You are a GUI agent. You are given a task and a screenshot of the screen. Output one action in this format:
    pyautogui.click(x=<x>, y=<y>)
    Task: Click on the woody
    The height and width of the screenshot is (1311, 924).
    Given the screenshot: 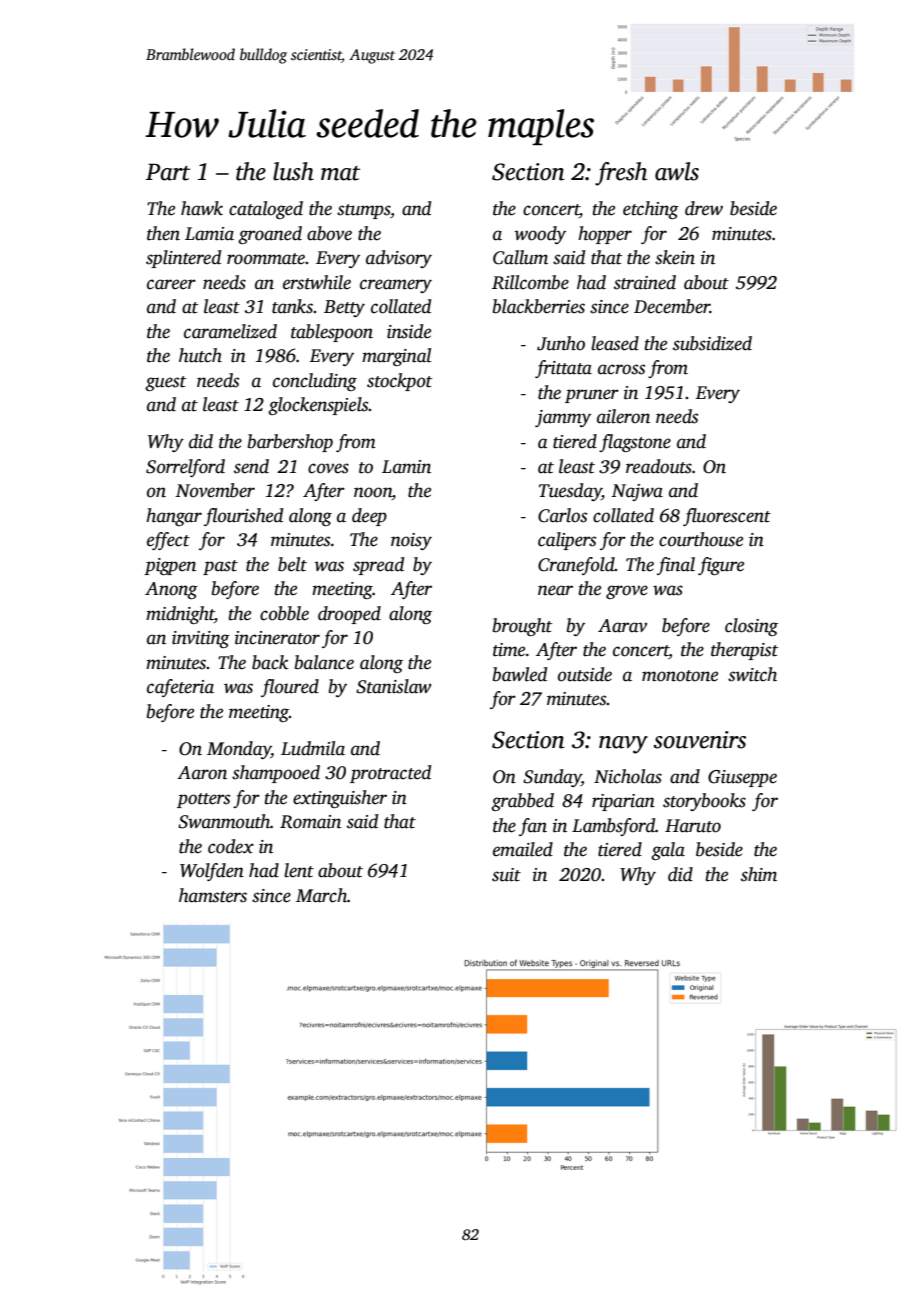 What is the action you would take?
    pyautogui.click(x=540, y=235)
